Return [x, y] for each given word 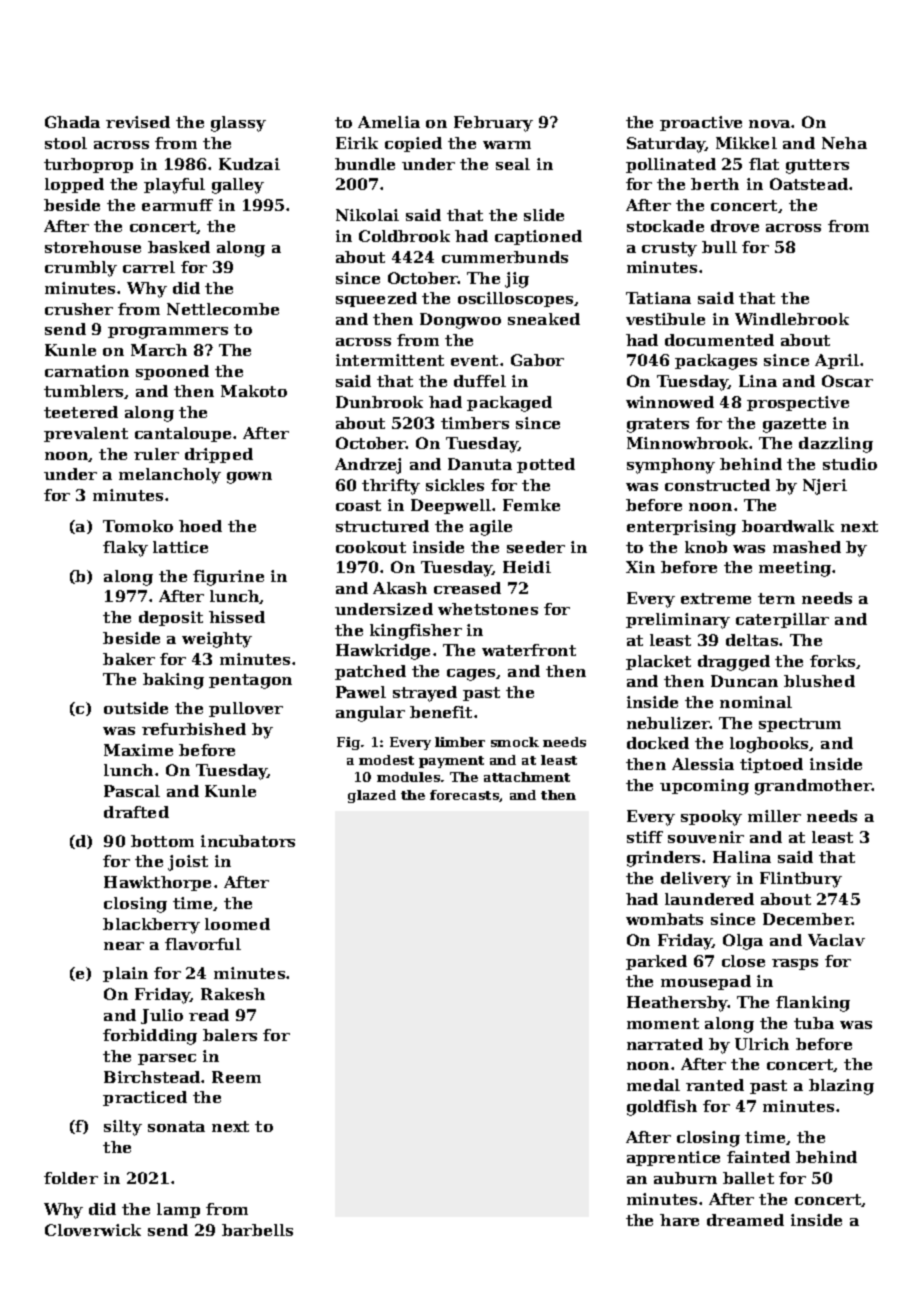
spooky [711, 818]
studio [850, 464]
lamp [178, 1210]
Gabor [537, 360]
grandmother [813, 787]
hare [679, 1220]
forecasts [465, 796]
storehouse [93, 247]
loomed [237, 924]
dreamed [745, 1220]
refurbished [194, 729]
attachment [527, 777]
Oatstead [809, 184]
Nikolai [367, 215]
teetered [81, 412]
